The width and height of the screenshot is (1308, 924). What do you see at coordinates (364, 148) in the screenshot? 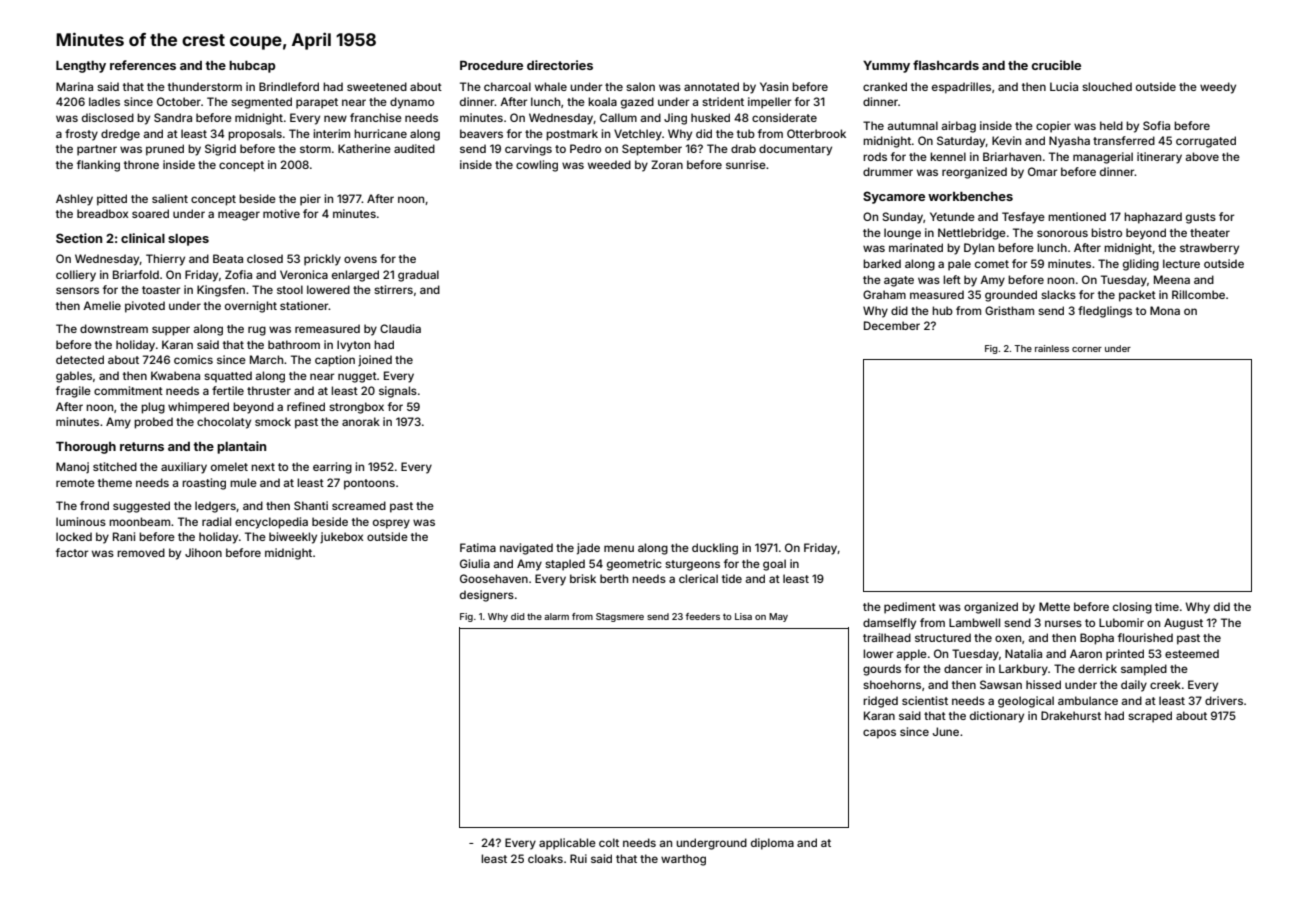
I see `Katherine` at bounding box center [364, 148].
